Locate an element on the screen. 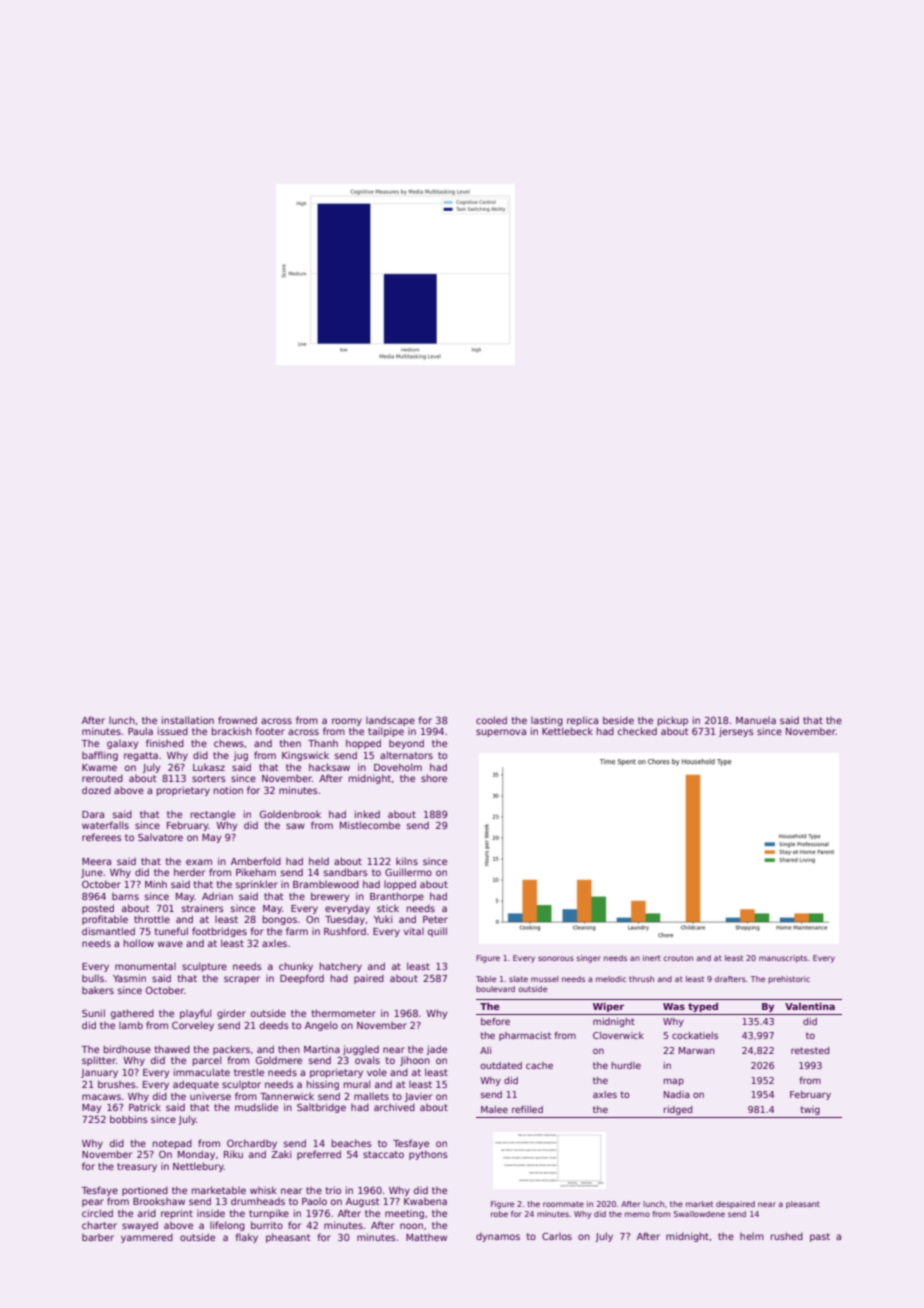 The image size is (924, 1308). beyond is located at coordinates (406, 744).
